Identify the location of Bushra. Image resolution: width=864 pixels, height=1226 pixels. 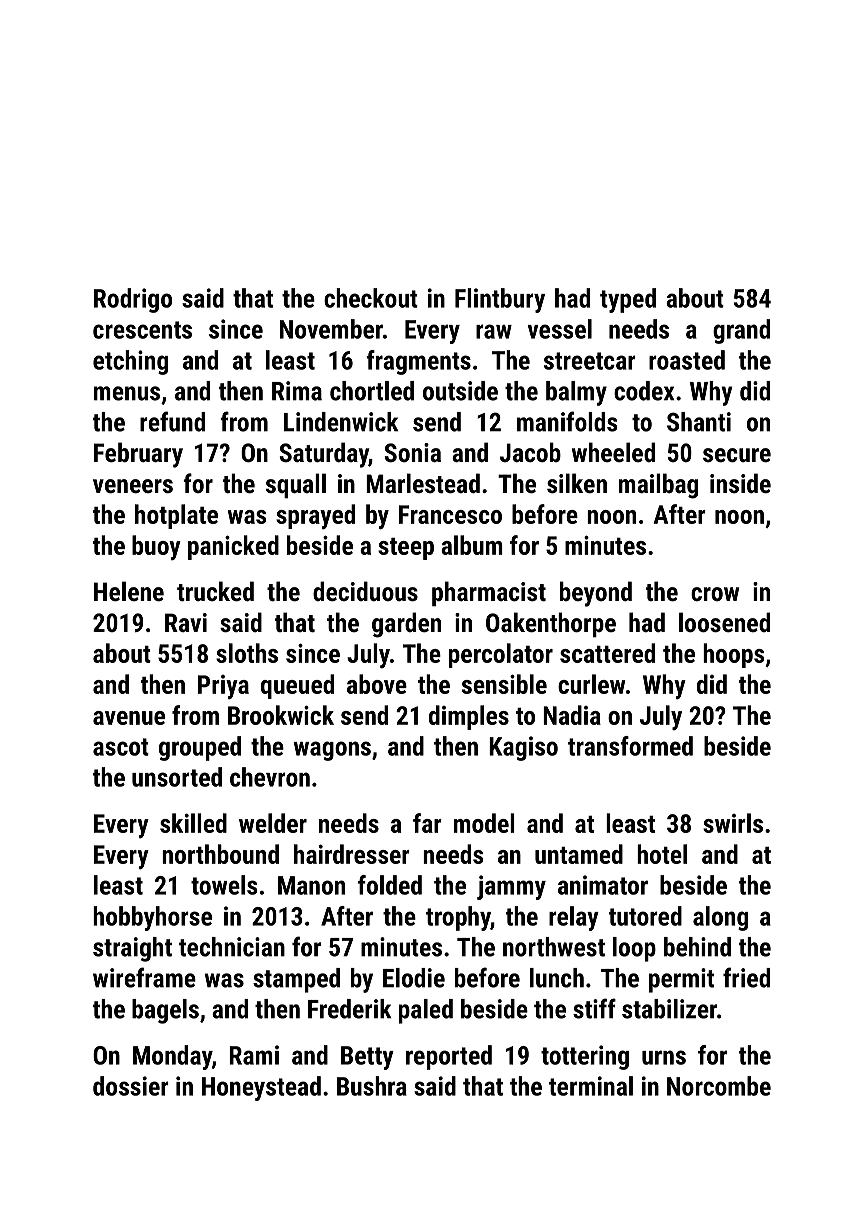
(372, 1086).
